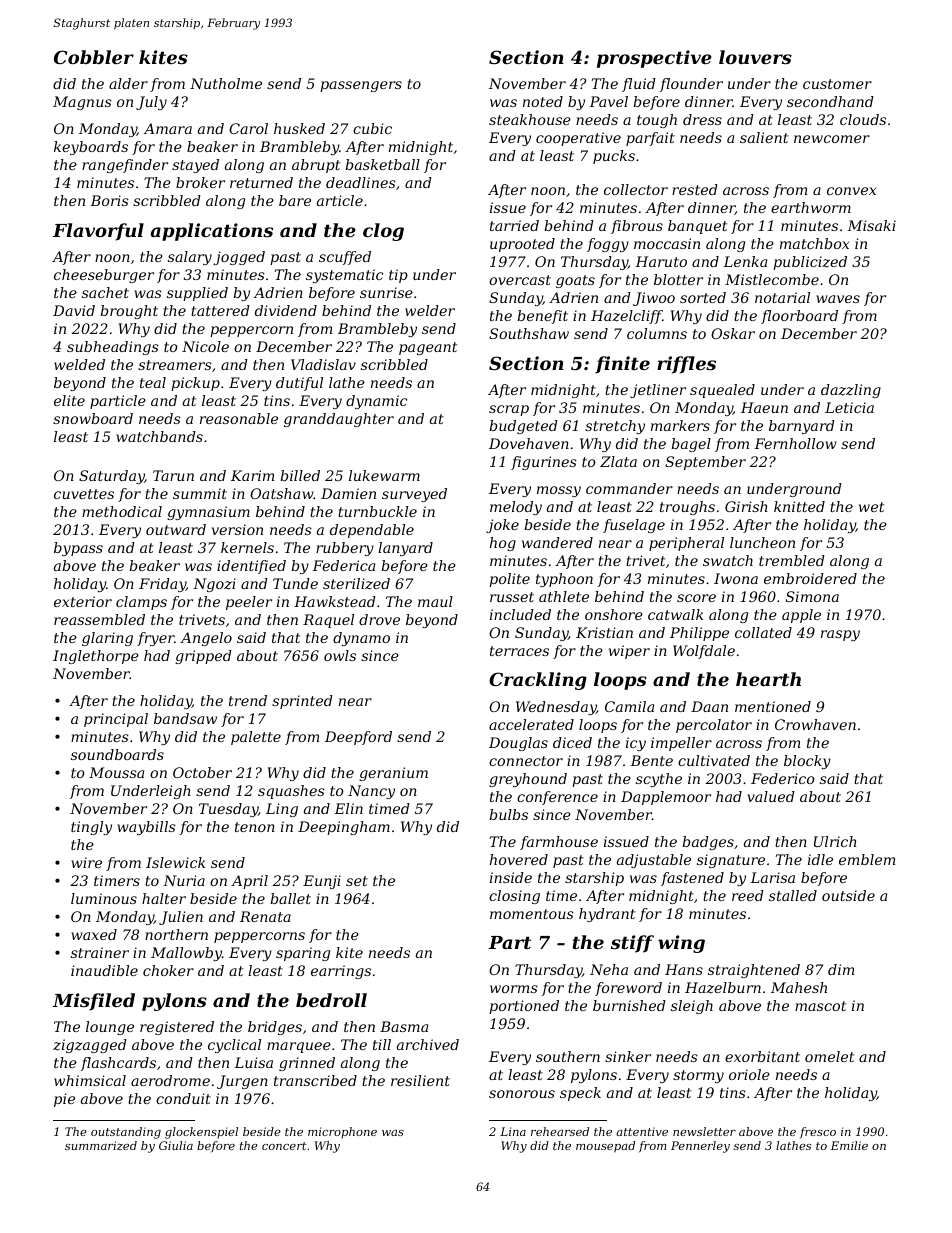  What do you see at coordinates (214, 585) in the page?
I see `Ngozi` at bounding box center [214, 585].
